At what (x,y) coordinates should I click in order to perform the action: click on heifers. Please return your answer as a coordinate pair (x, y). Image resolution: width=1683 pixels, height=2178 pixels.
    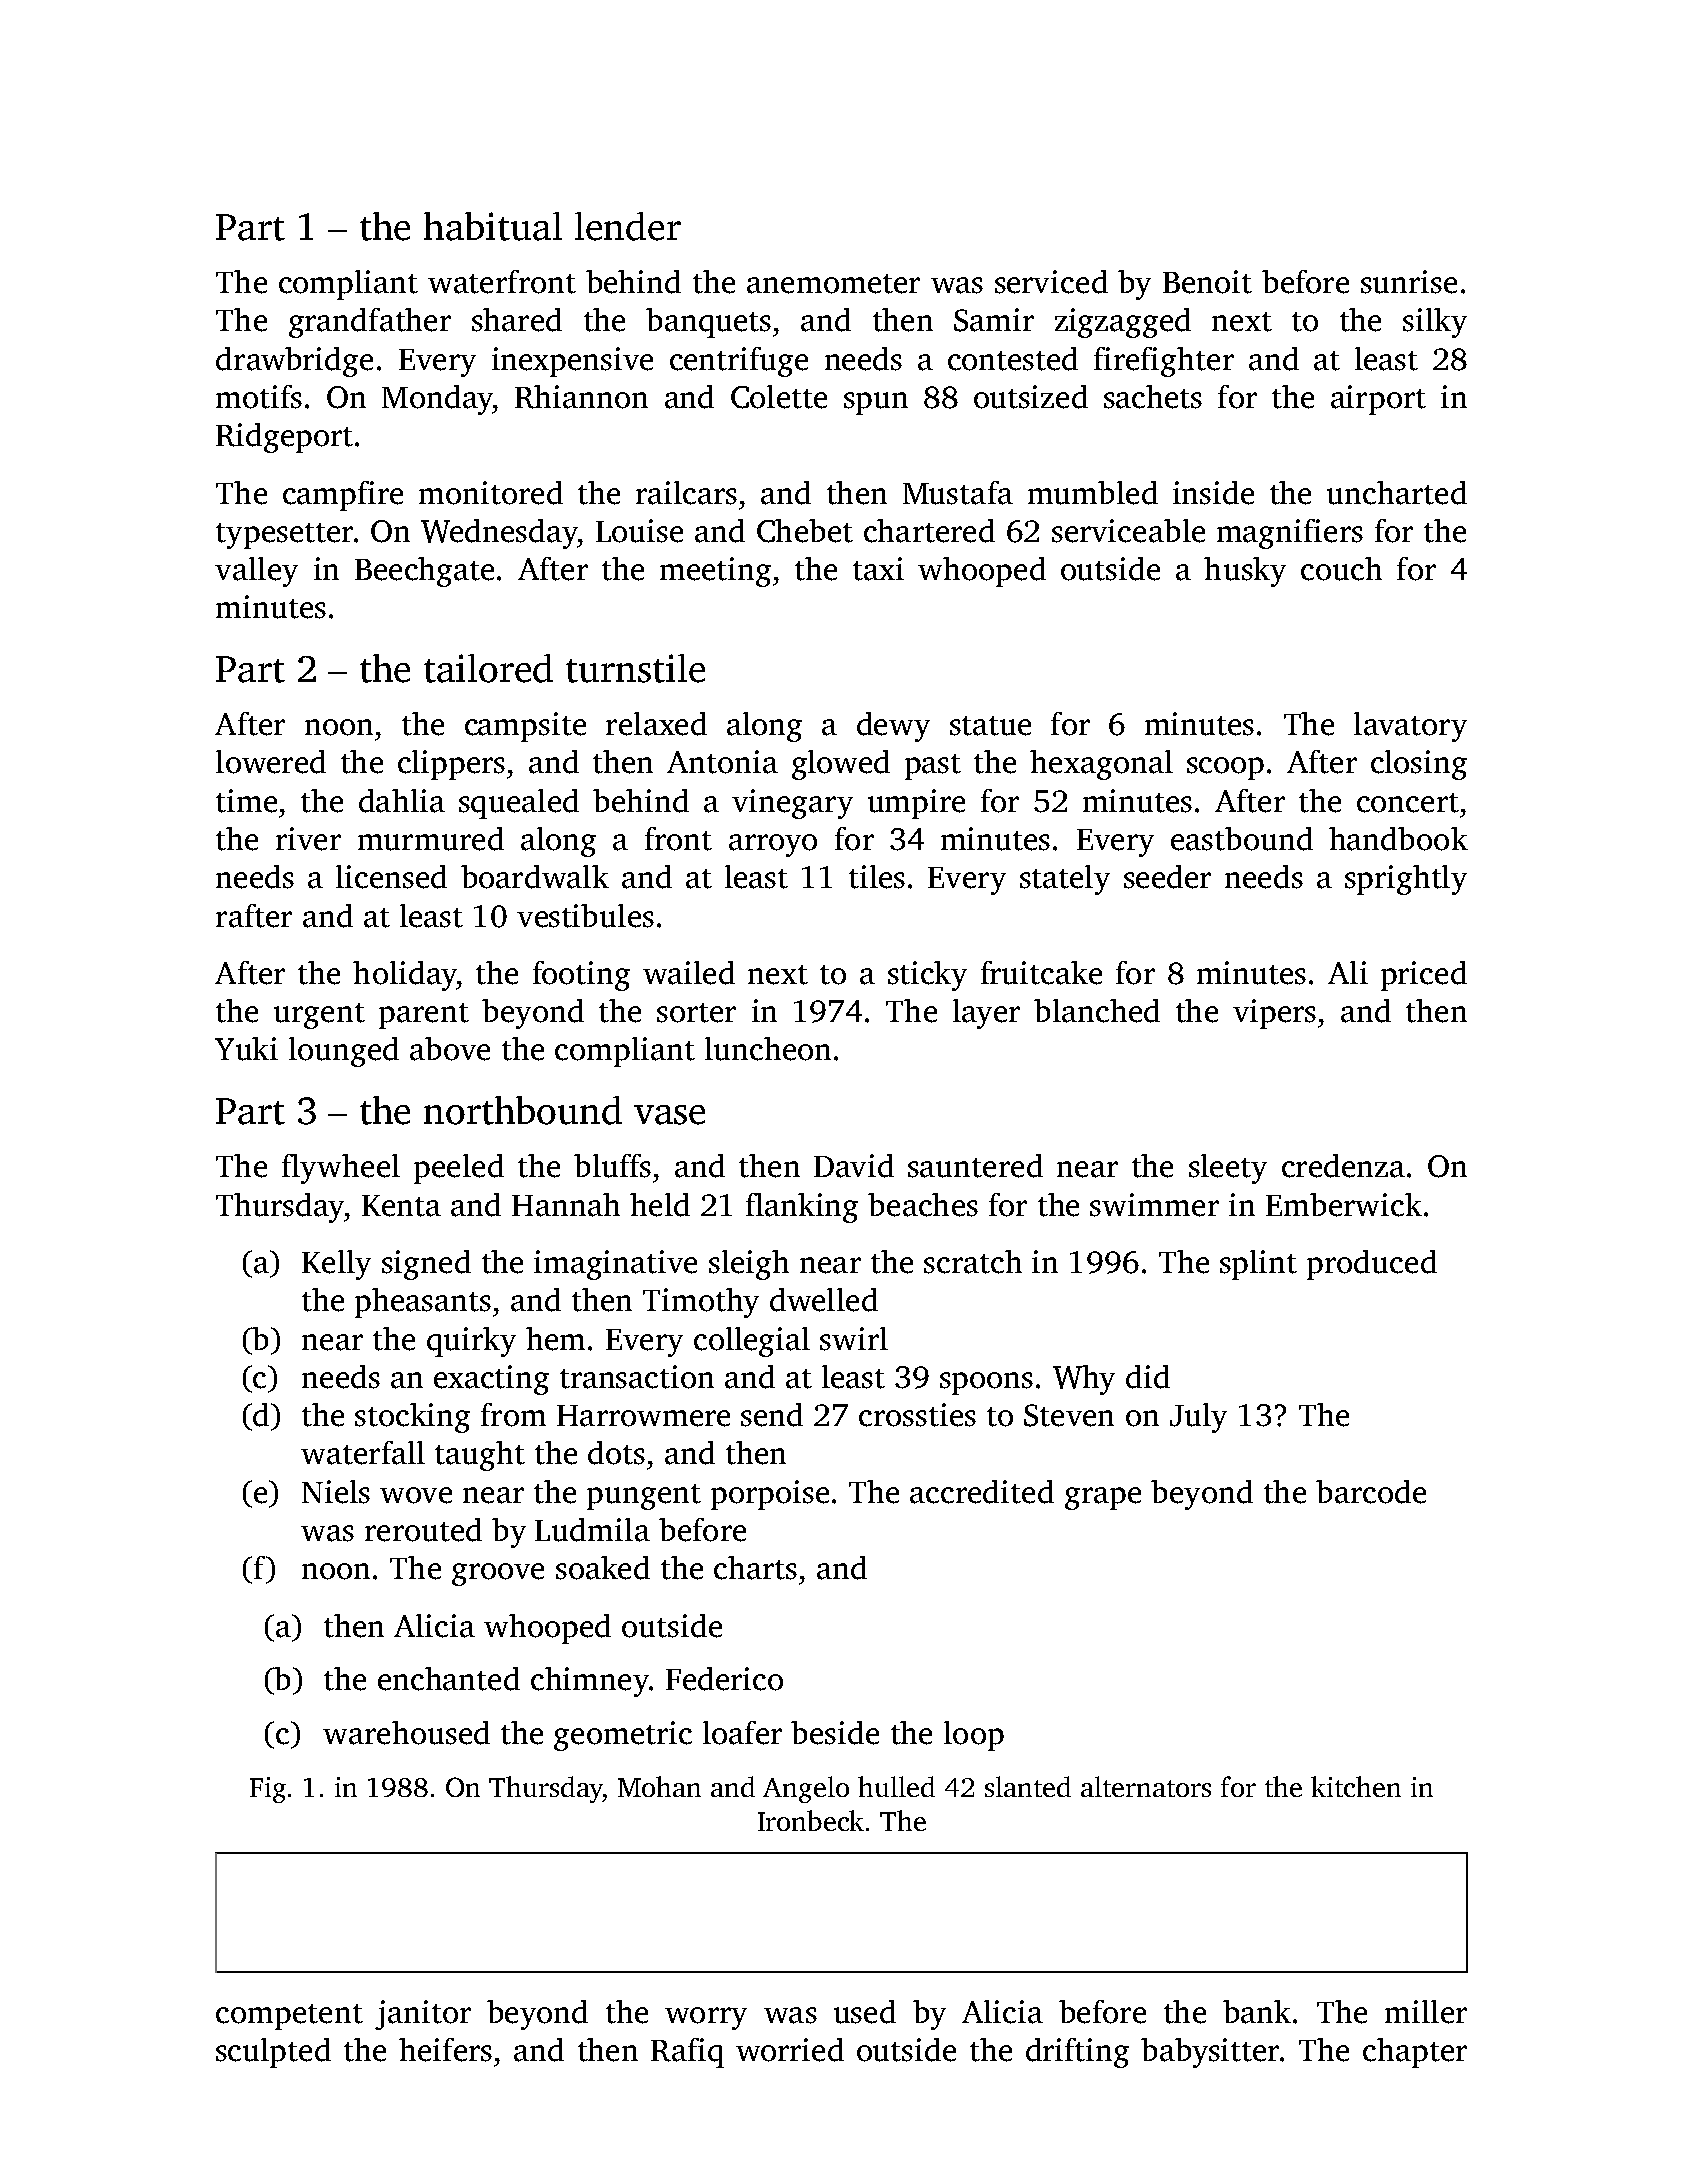
    Looking at the image, I should click on (445, 2050).
